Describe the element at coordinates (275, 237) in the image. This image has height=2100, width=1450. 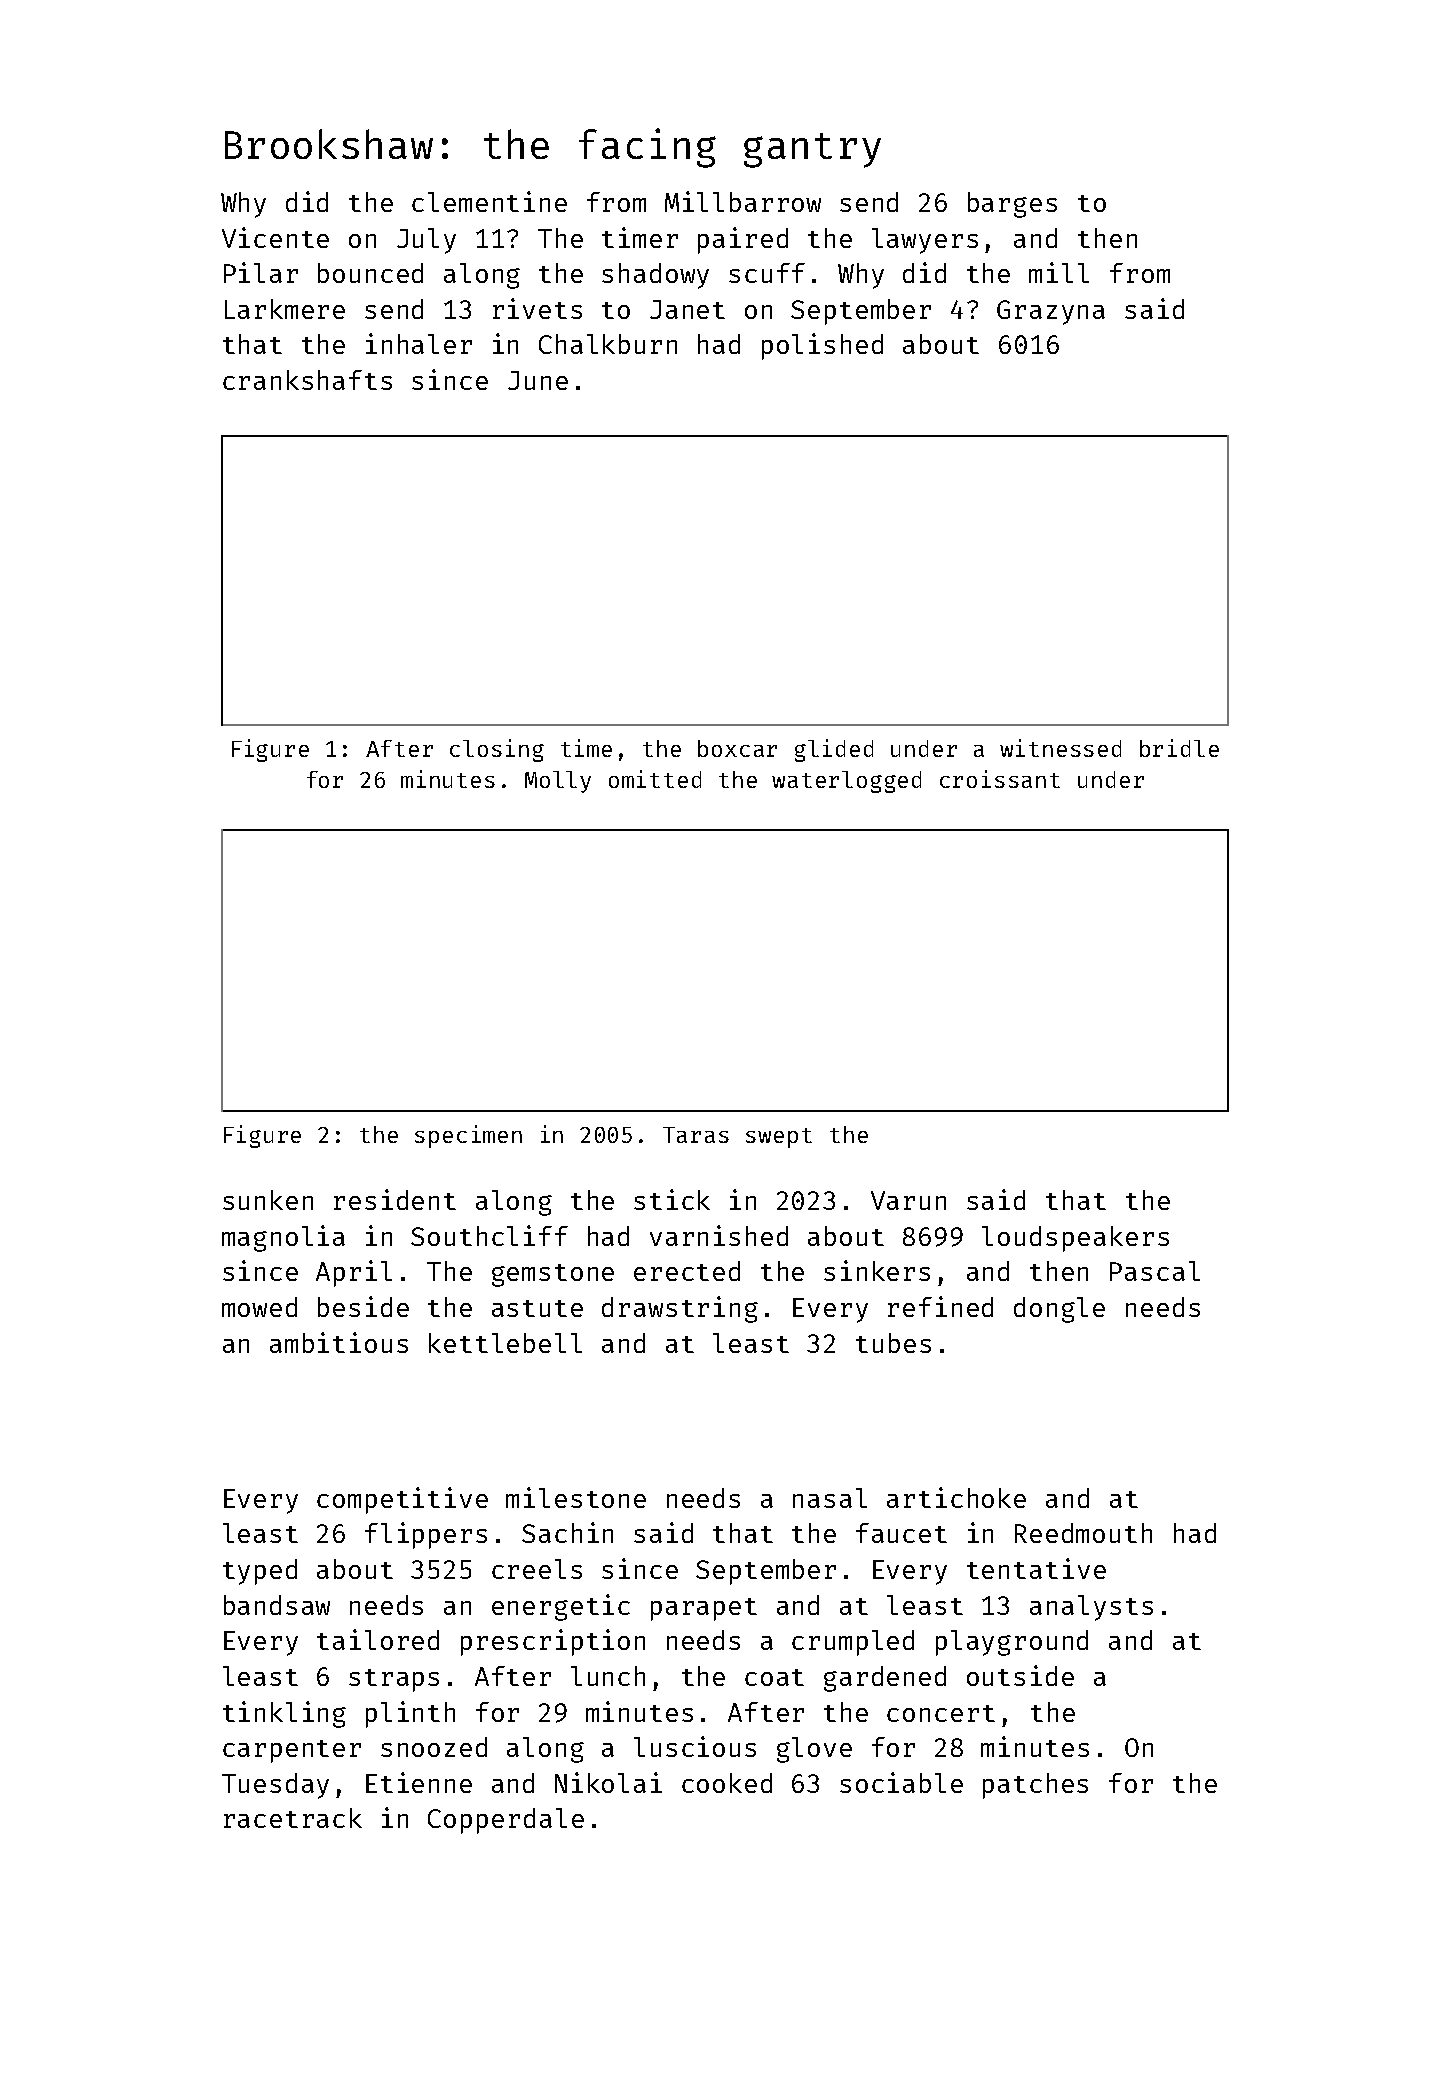
I see `Vicente` at that location.
